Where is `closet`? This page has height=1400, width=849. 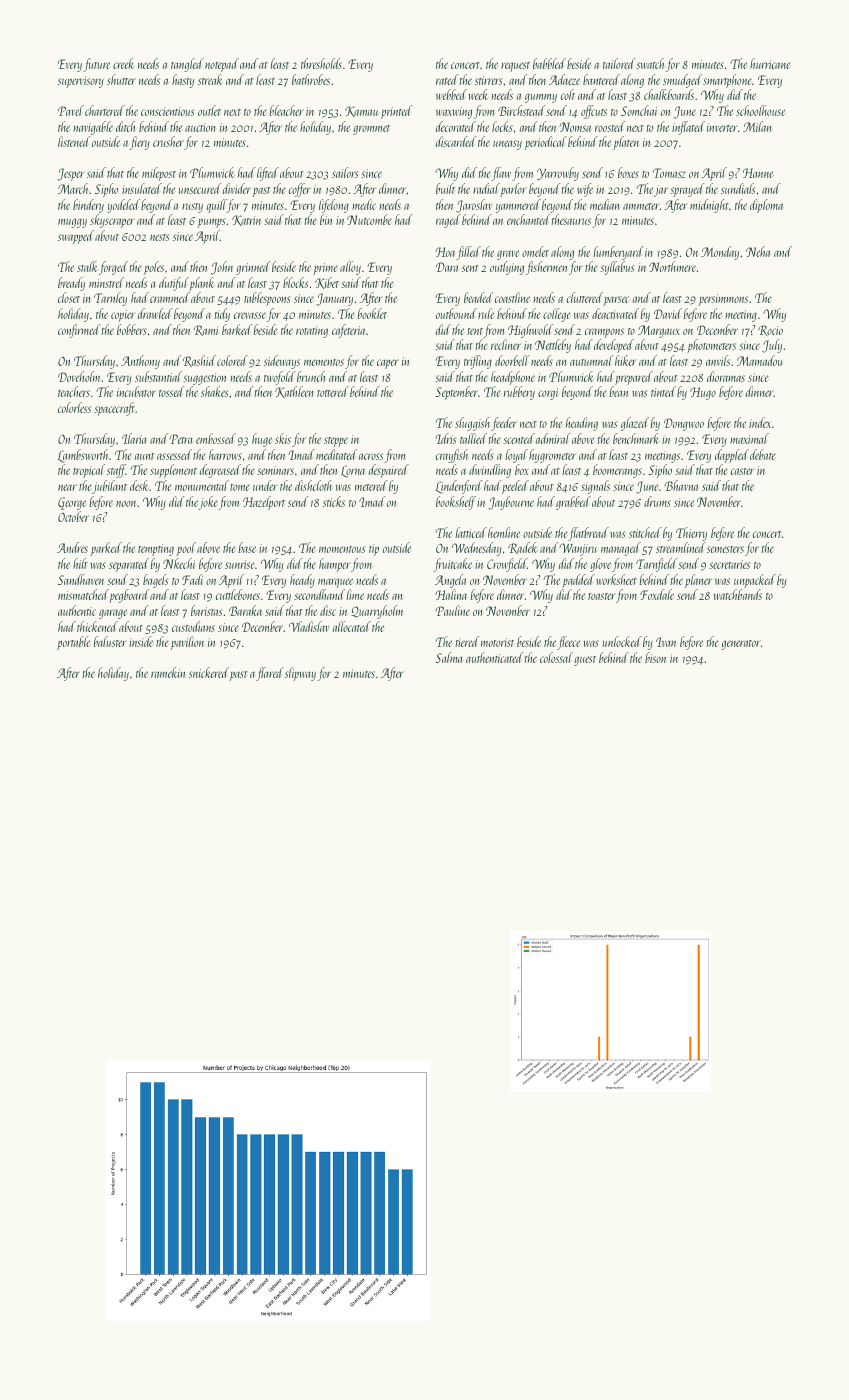 closet is located at coordinates (69, 297).
